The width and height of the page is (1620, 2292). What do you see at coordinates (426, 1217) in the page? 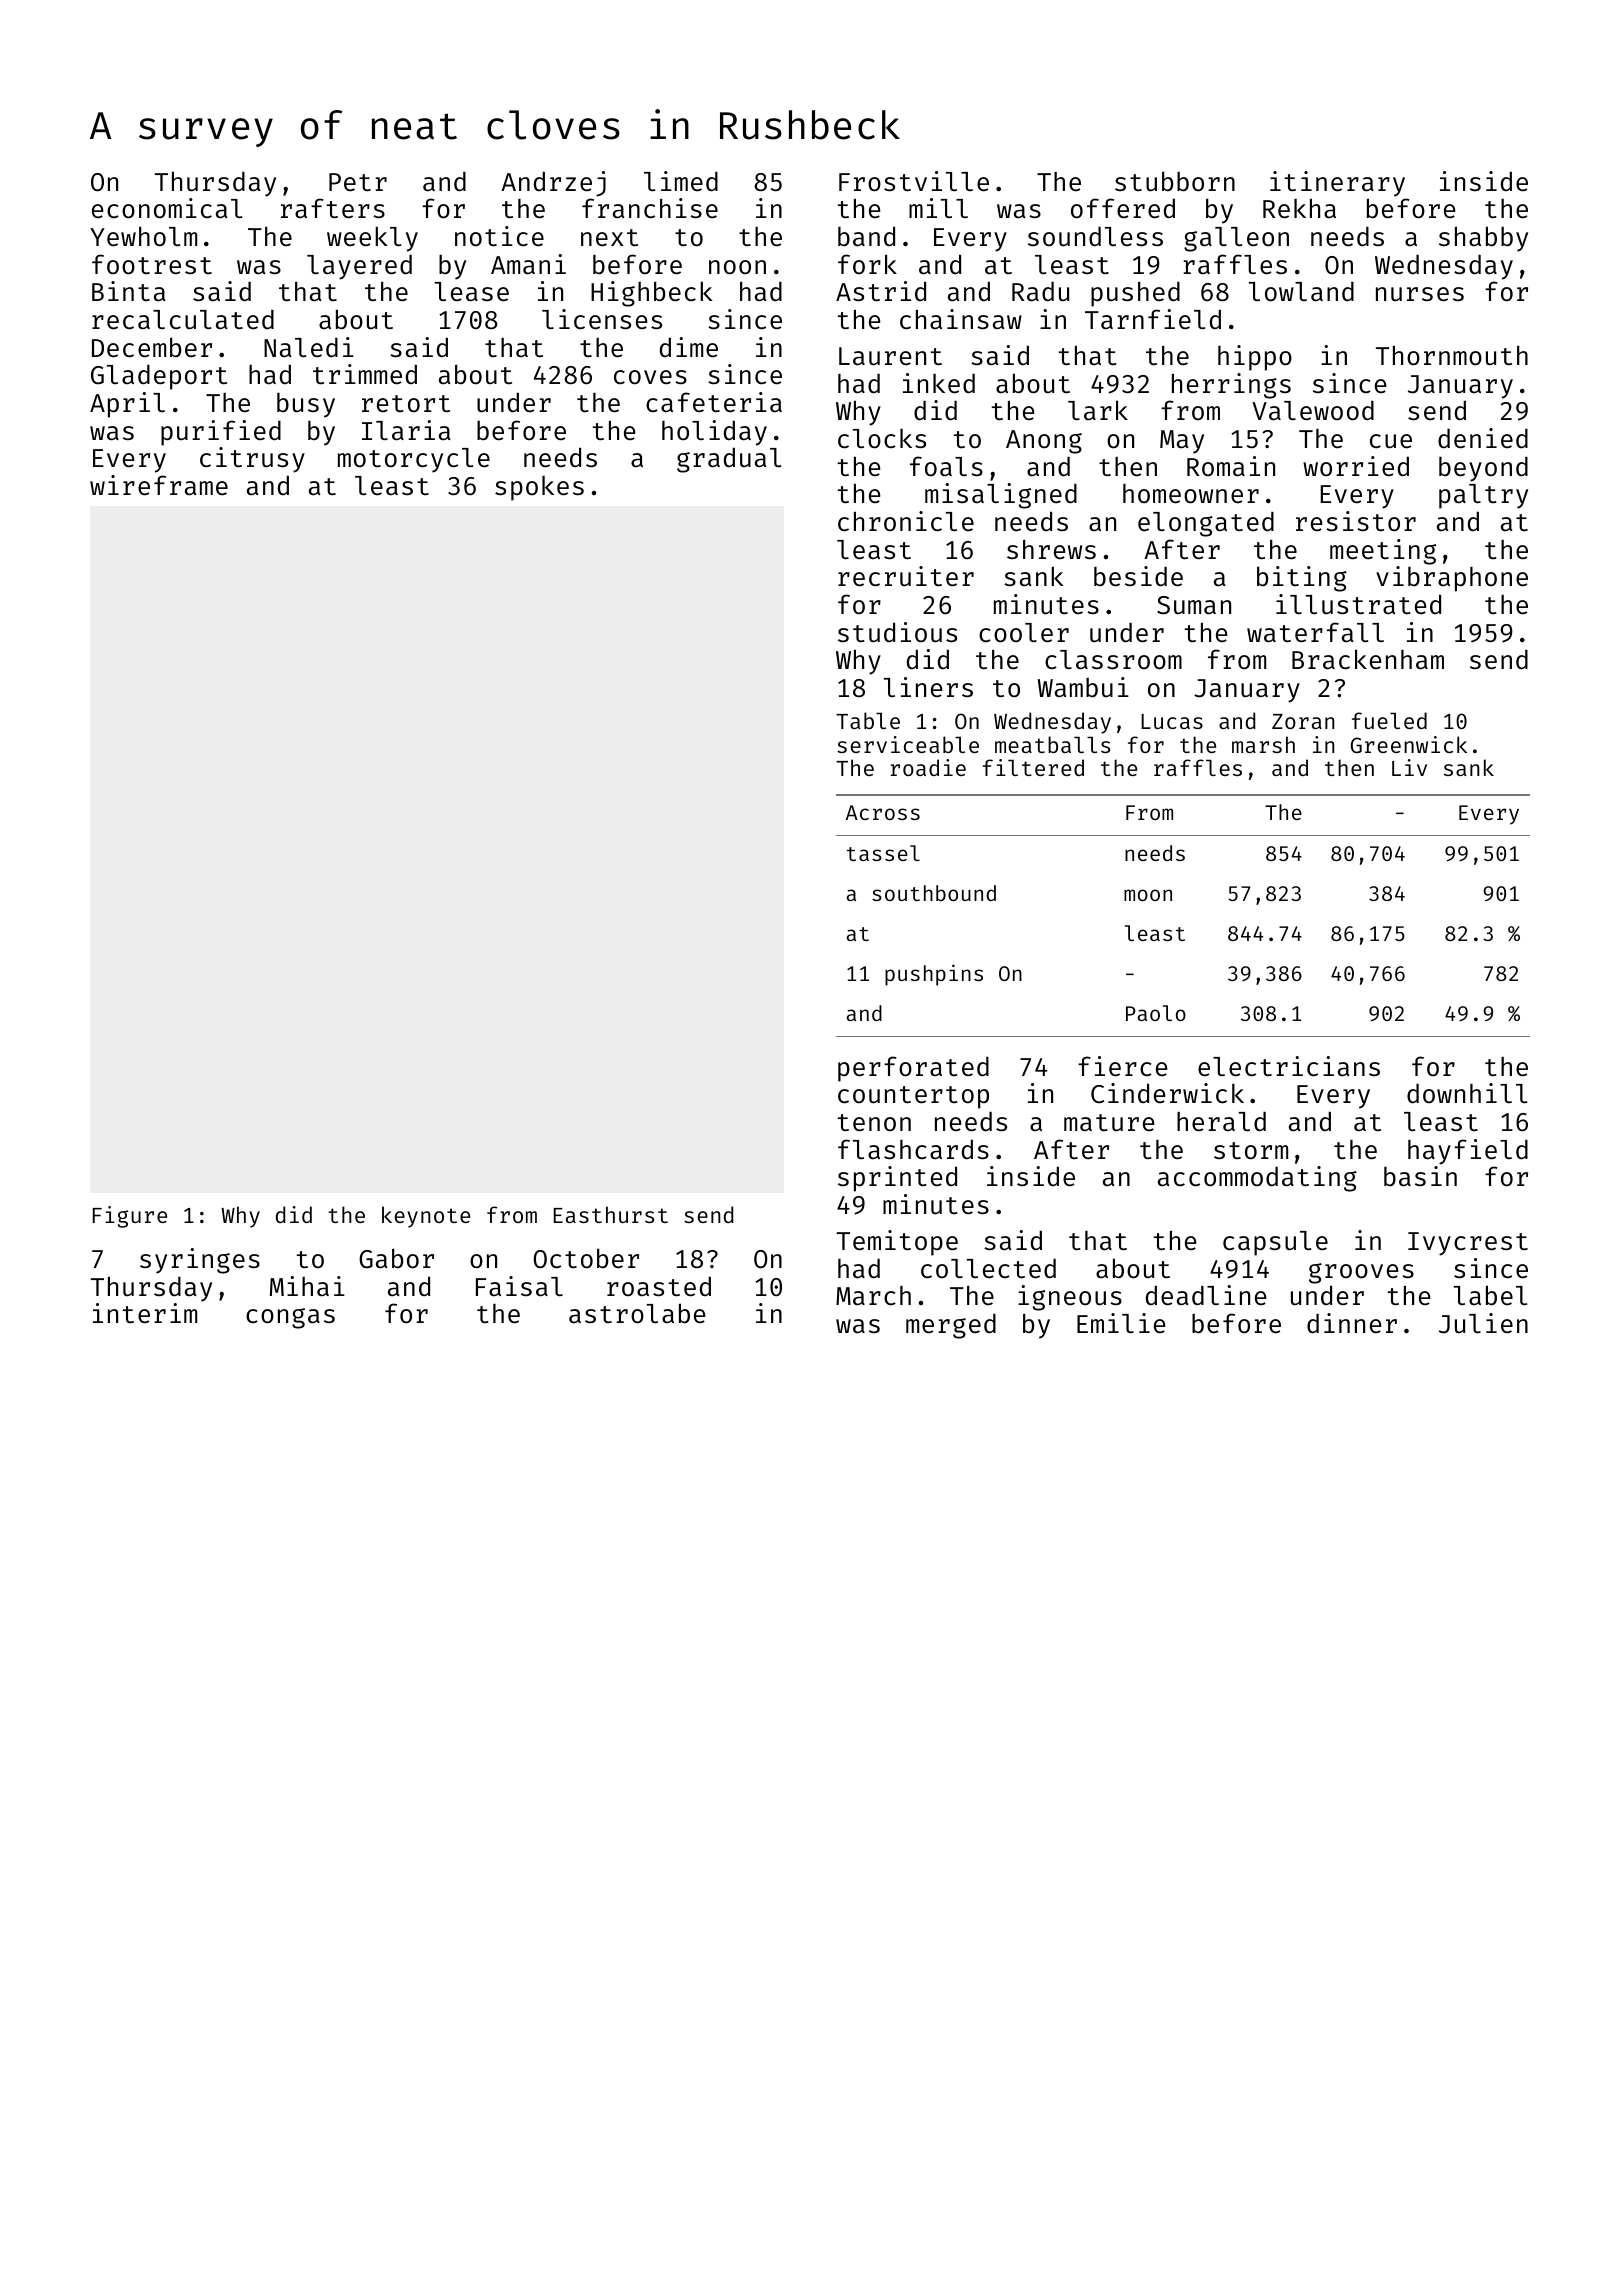
I see `keynote` at bounding box center [426, 1217].
